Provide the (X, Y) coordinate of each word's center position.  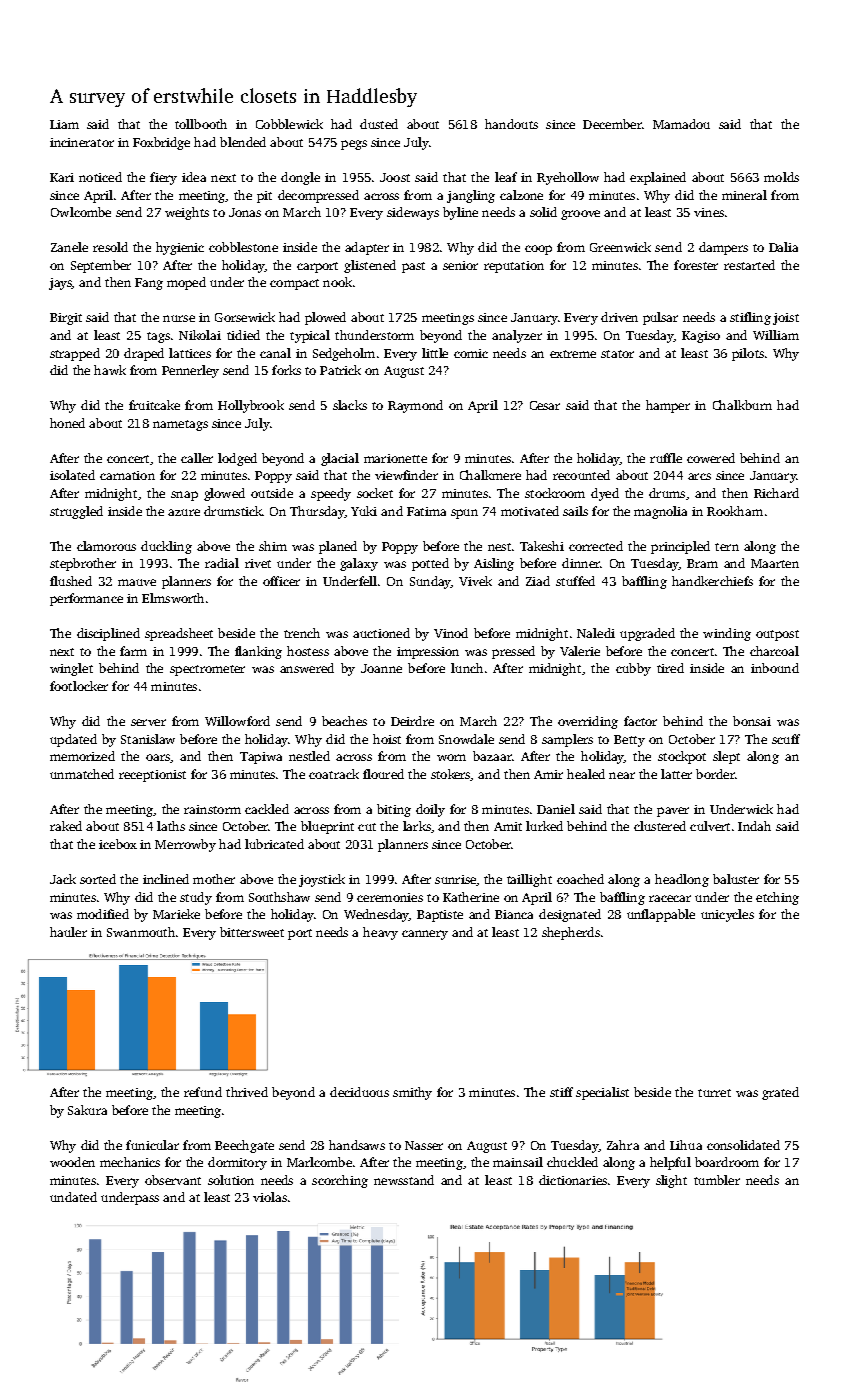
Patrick (340, 370)
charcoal (774, 651)
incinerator (82, 142)
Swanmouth (141, 932)
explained (658, 178)
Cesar (545, 405)
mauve (137, 582)
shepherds (571, 933)
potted (430, 564)
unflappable (661, 915)
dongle (300, 178)
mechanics (130, 1162)
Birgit (66, 319)
